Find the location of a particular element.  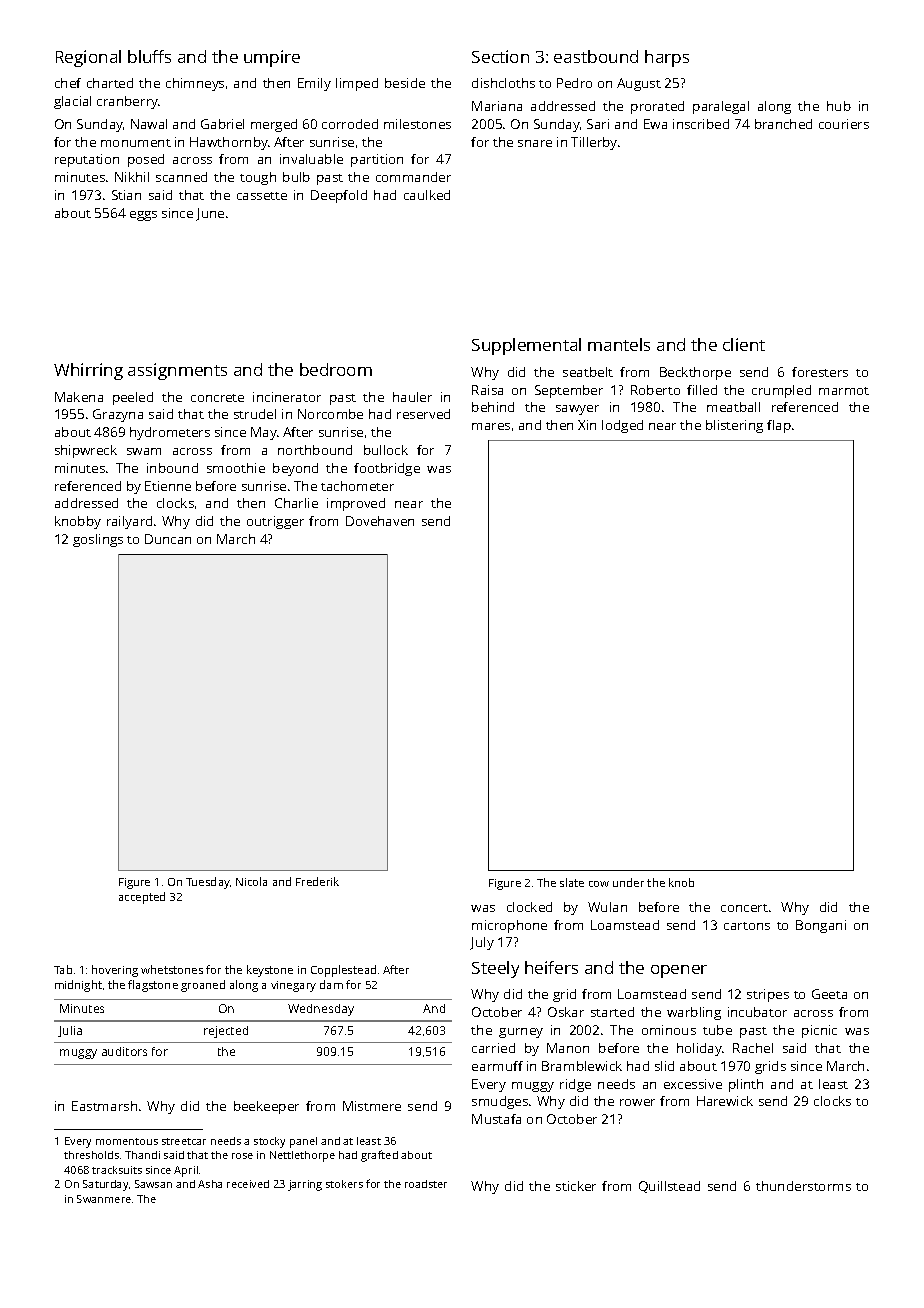

Makena is located at coordinates (79, 397).
